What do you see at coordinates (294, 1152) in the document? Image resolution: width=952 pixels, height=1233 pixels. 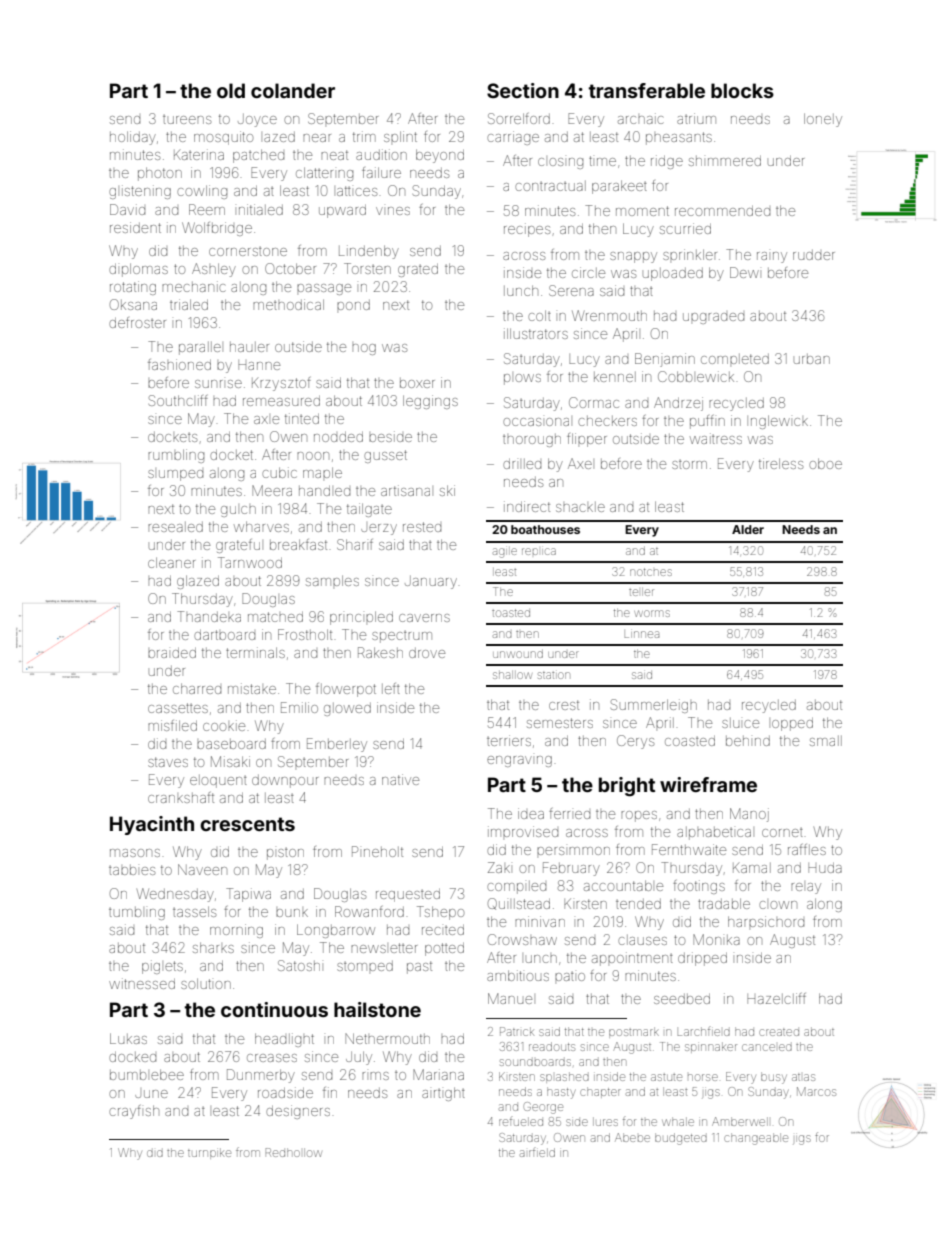 I see `Redhollow` at bounding box center [294, 1152].
